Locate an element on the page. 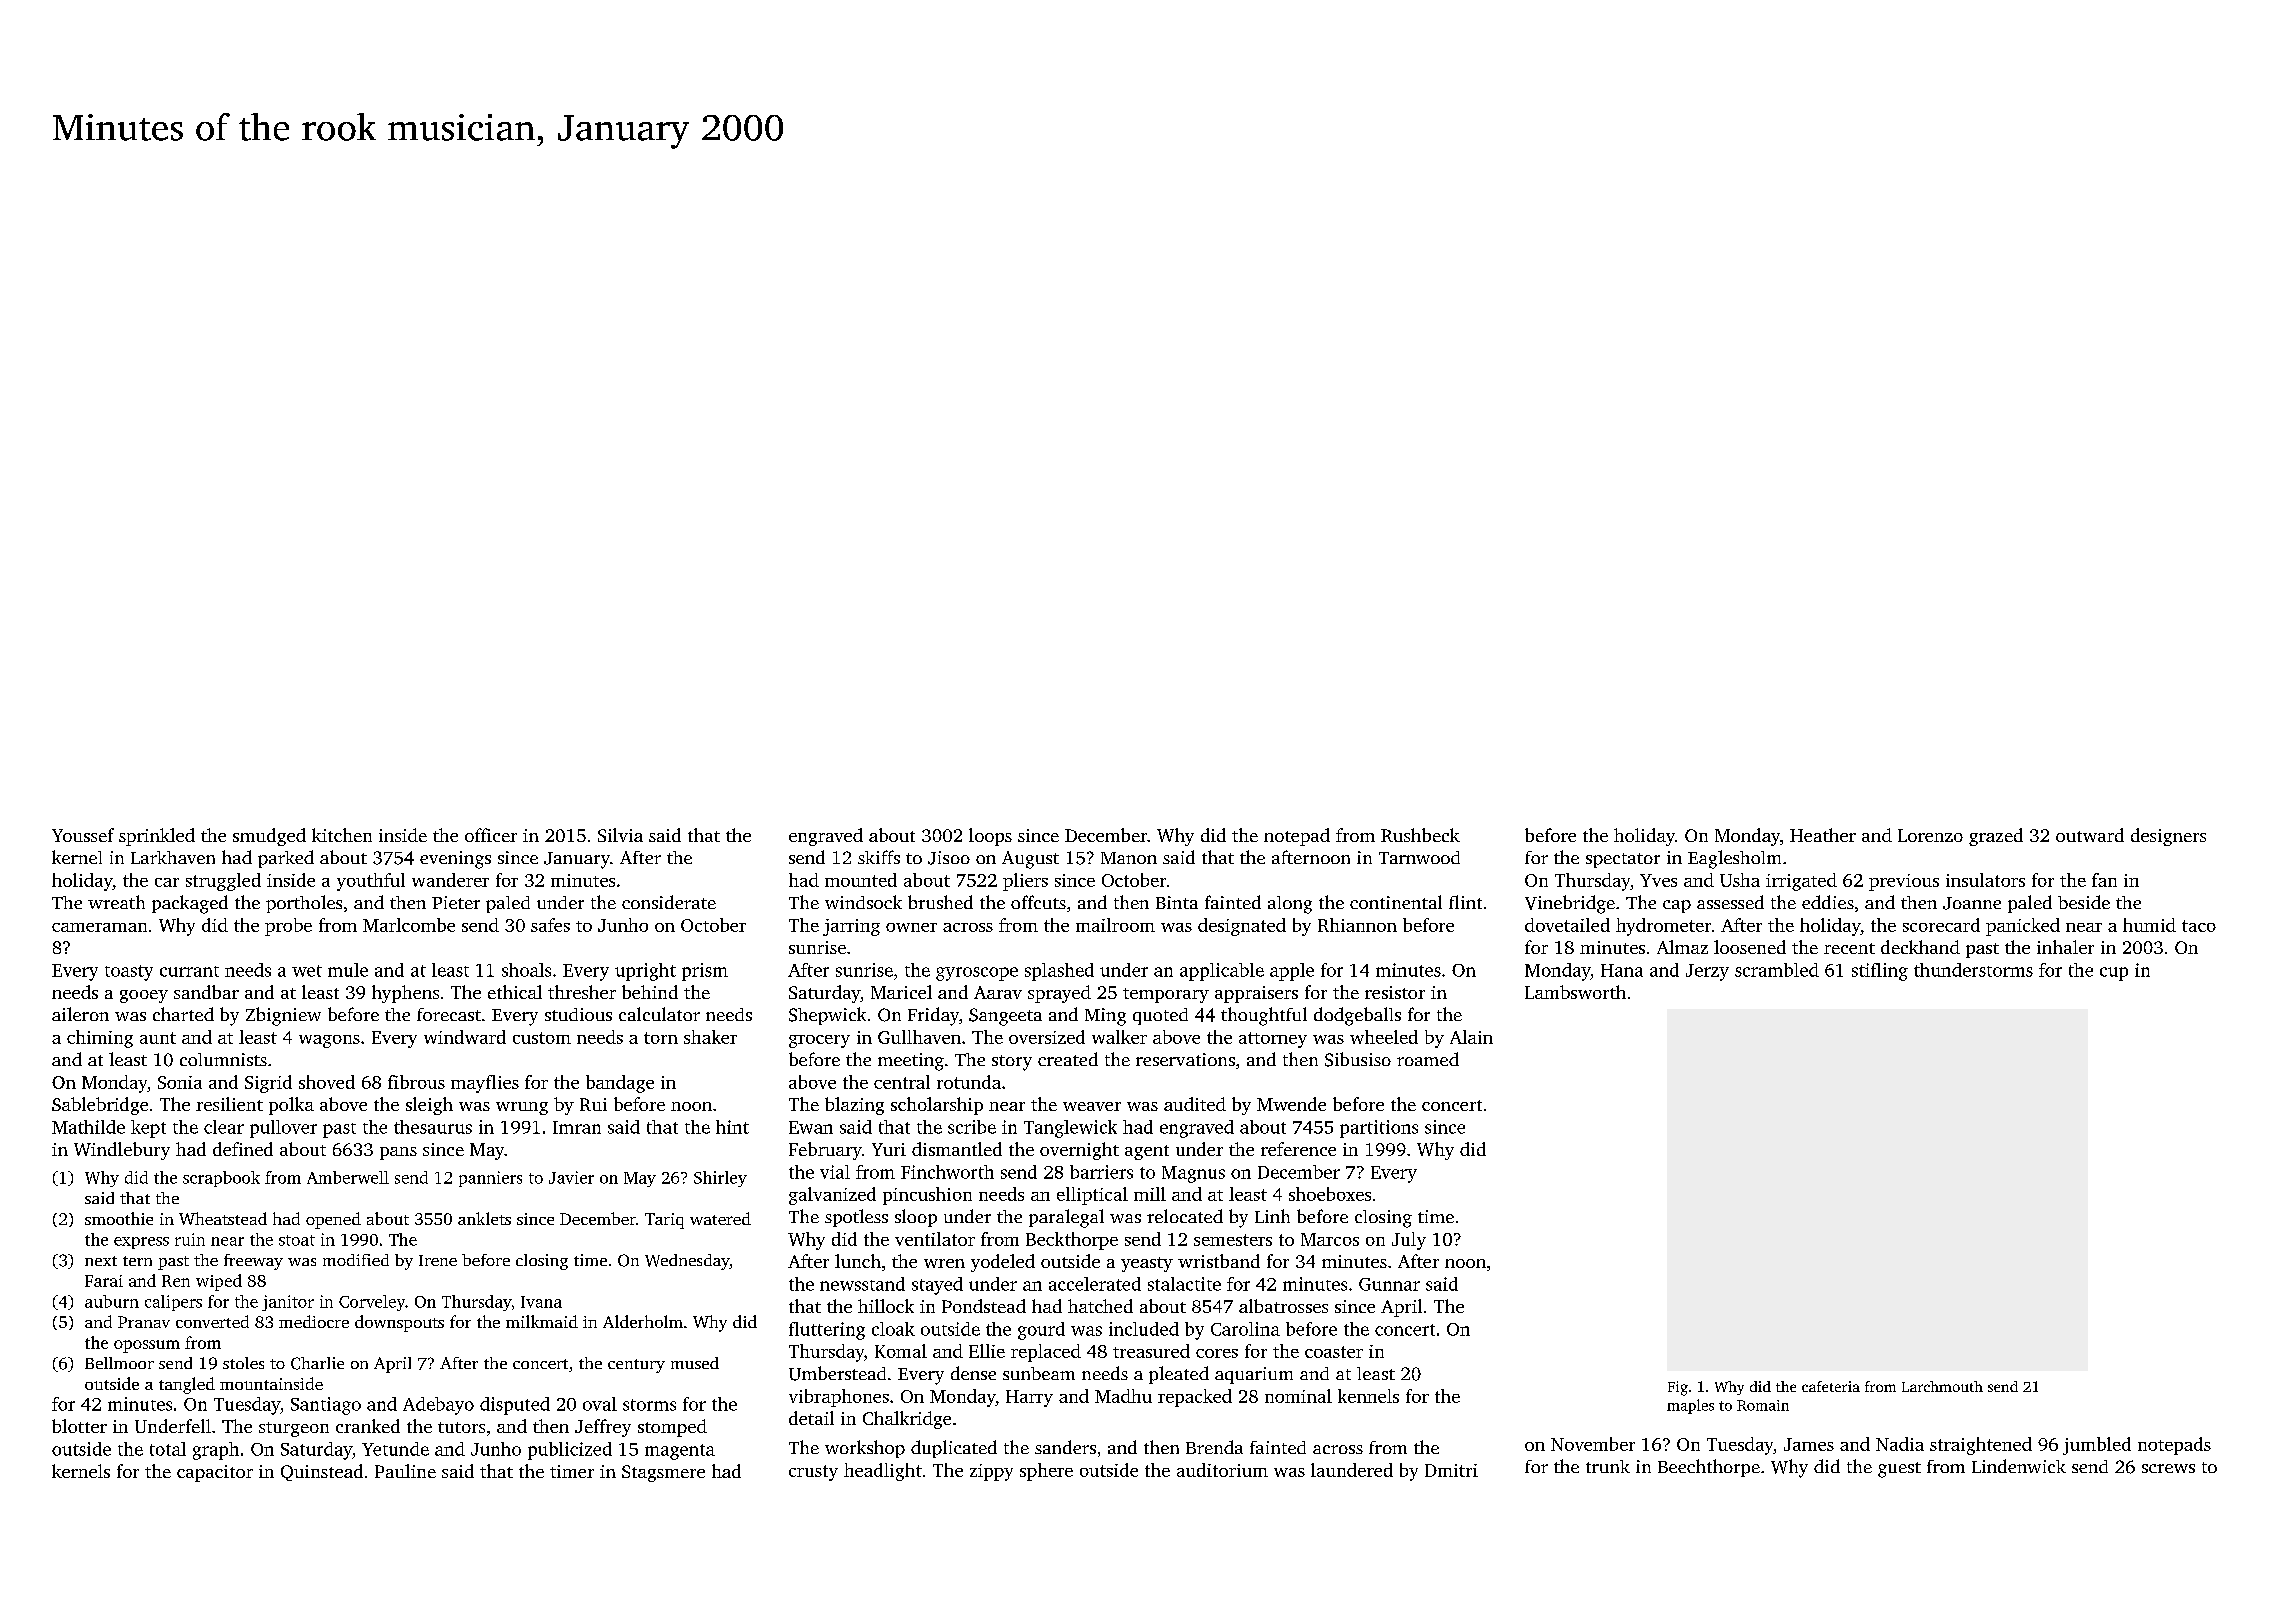  jarring is located at coordinates (851, 927).
